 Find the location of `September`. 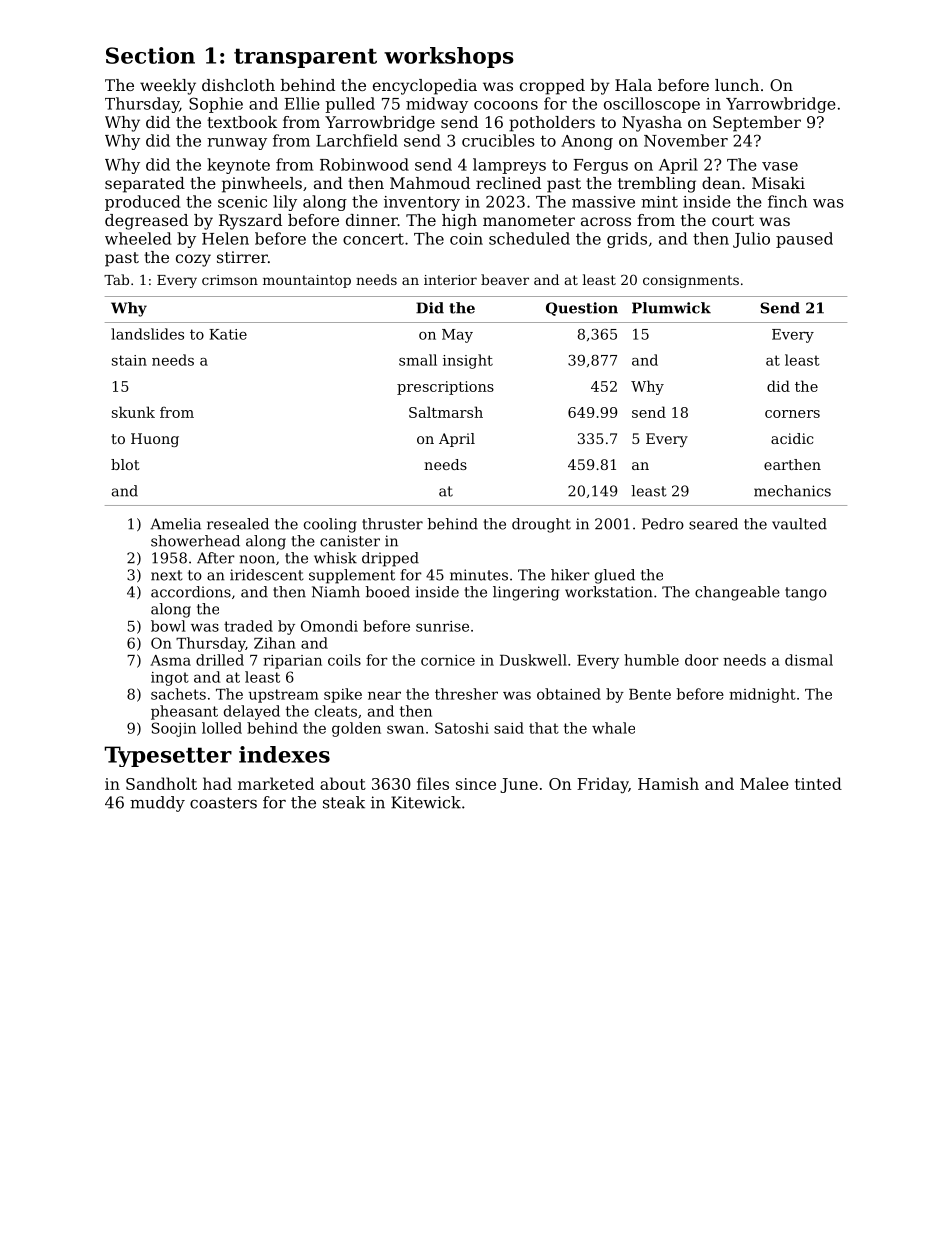

September is located at coordinates (757, 124).
